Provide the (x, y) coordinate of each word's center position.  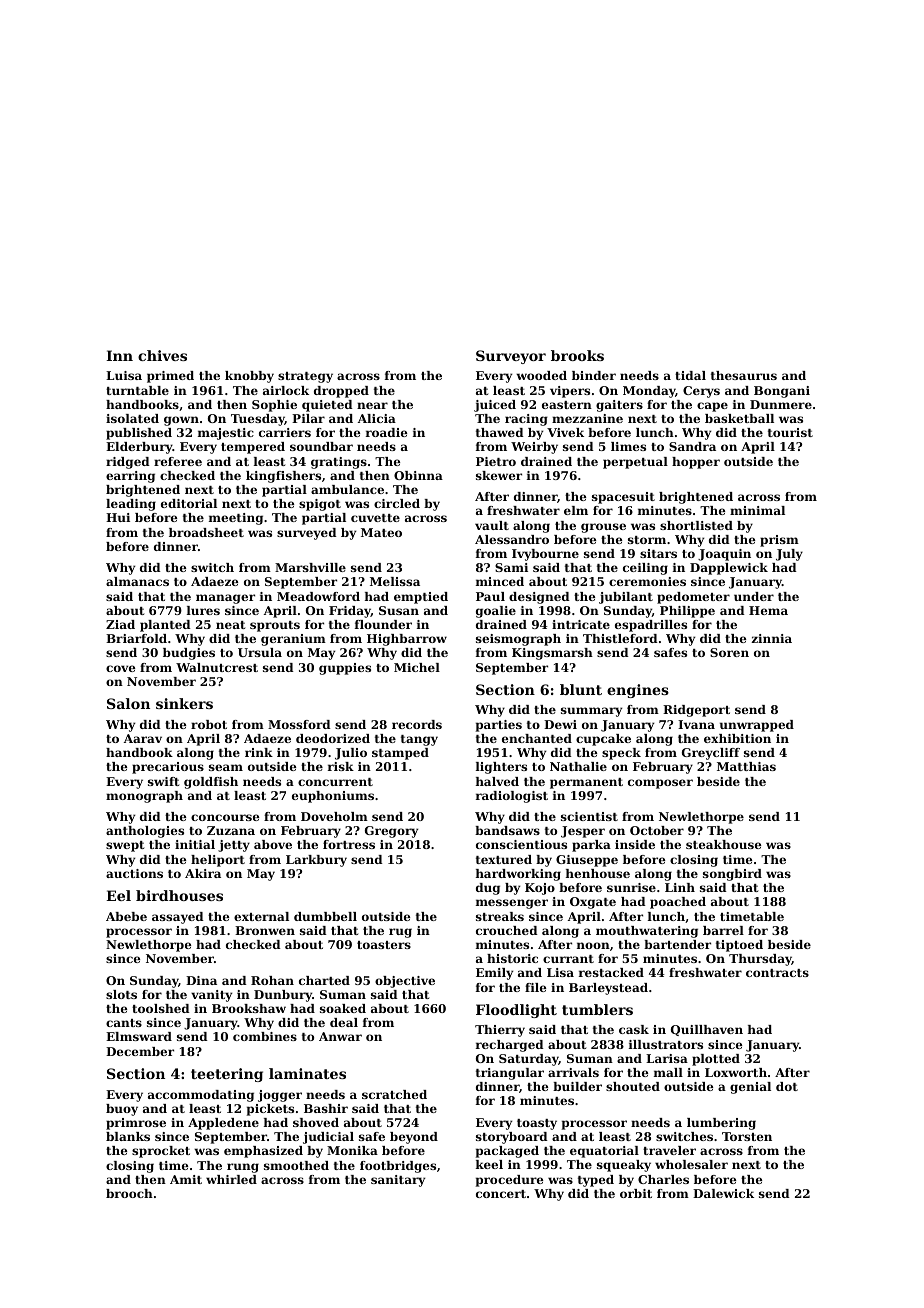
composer (660, 784)
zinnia (771, 638)
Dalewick (723, 1193)
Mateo (381, 532)
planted (165, 626)
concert (501, 1194)
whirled (231, 1179)
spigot (320, 505)
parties (499, 726)
